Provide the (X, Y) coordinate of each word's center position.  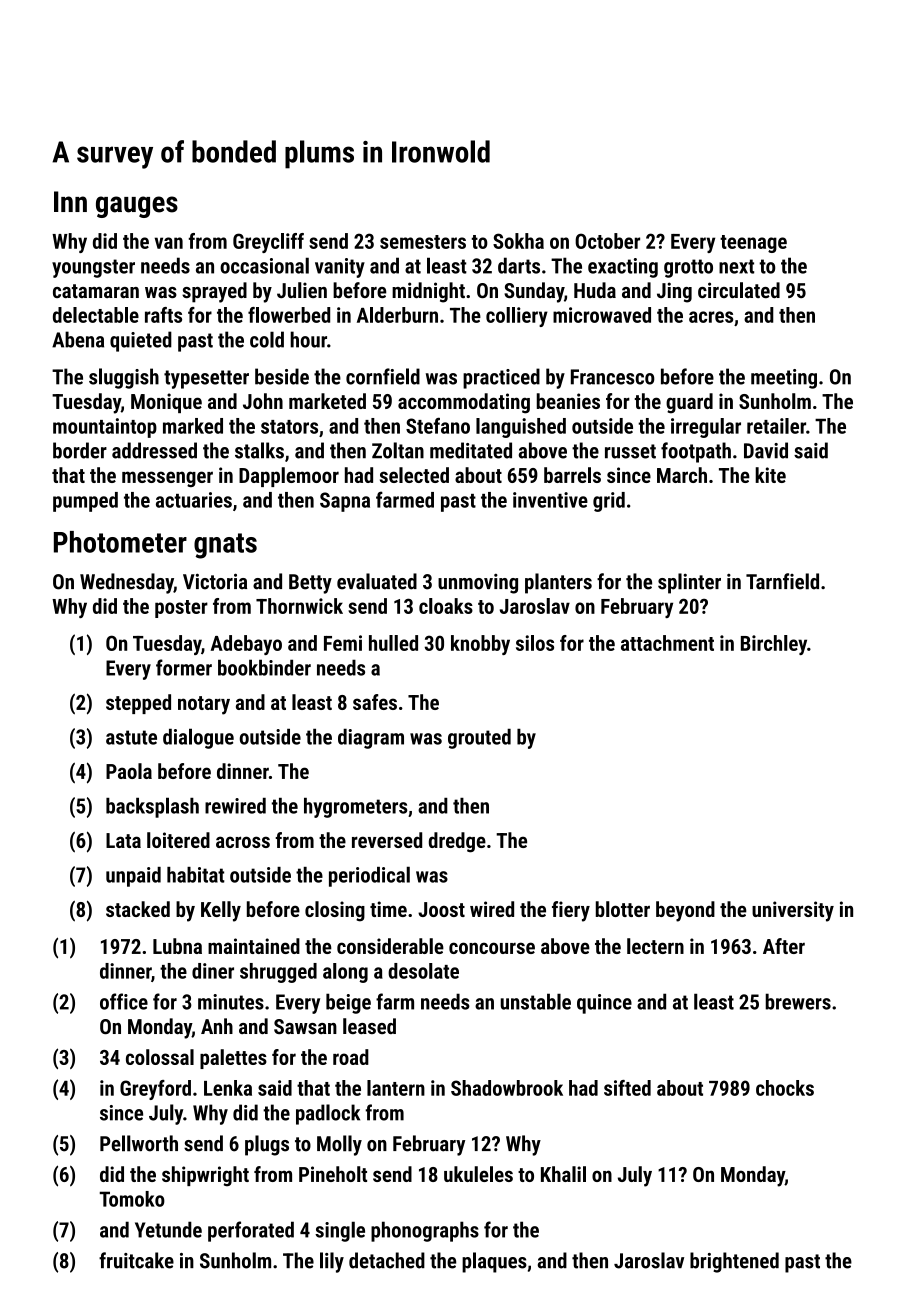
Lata (123, 840)
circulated (739, 290)
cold (267, 339)
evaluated (377, 581)
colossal (160, 1057)
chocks (785, 1088)
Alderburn (397, 315)
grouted (479, 739)
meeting (784, 379)
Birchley (774, 645)
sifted (627, 1088)
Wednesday (127, 583)
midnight (428, 292)
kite (770, 475)
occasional (264, 265)
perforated (251, 1231)
